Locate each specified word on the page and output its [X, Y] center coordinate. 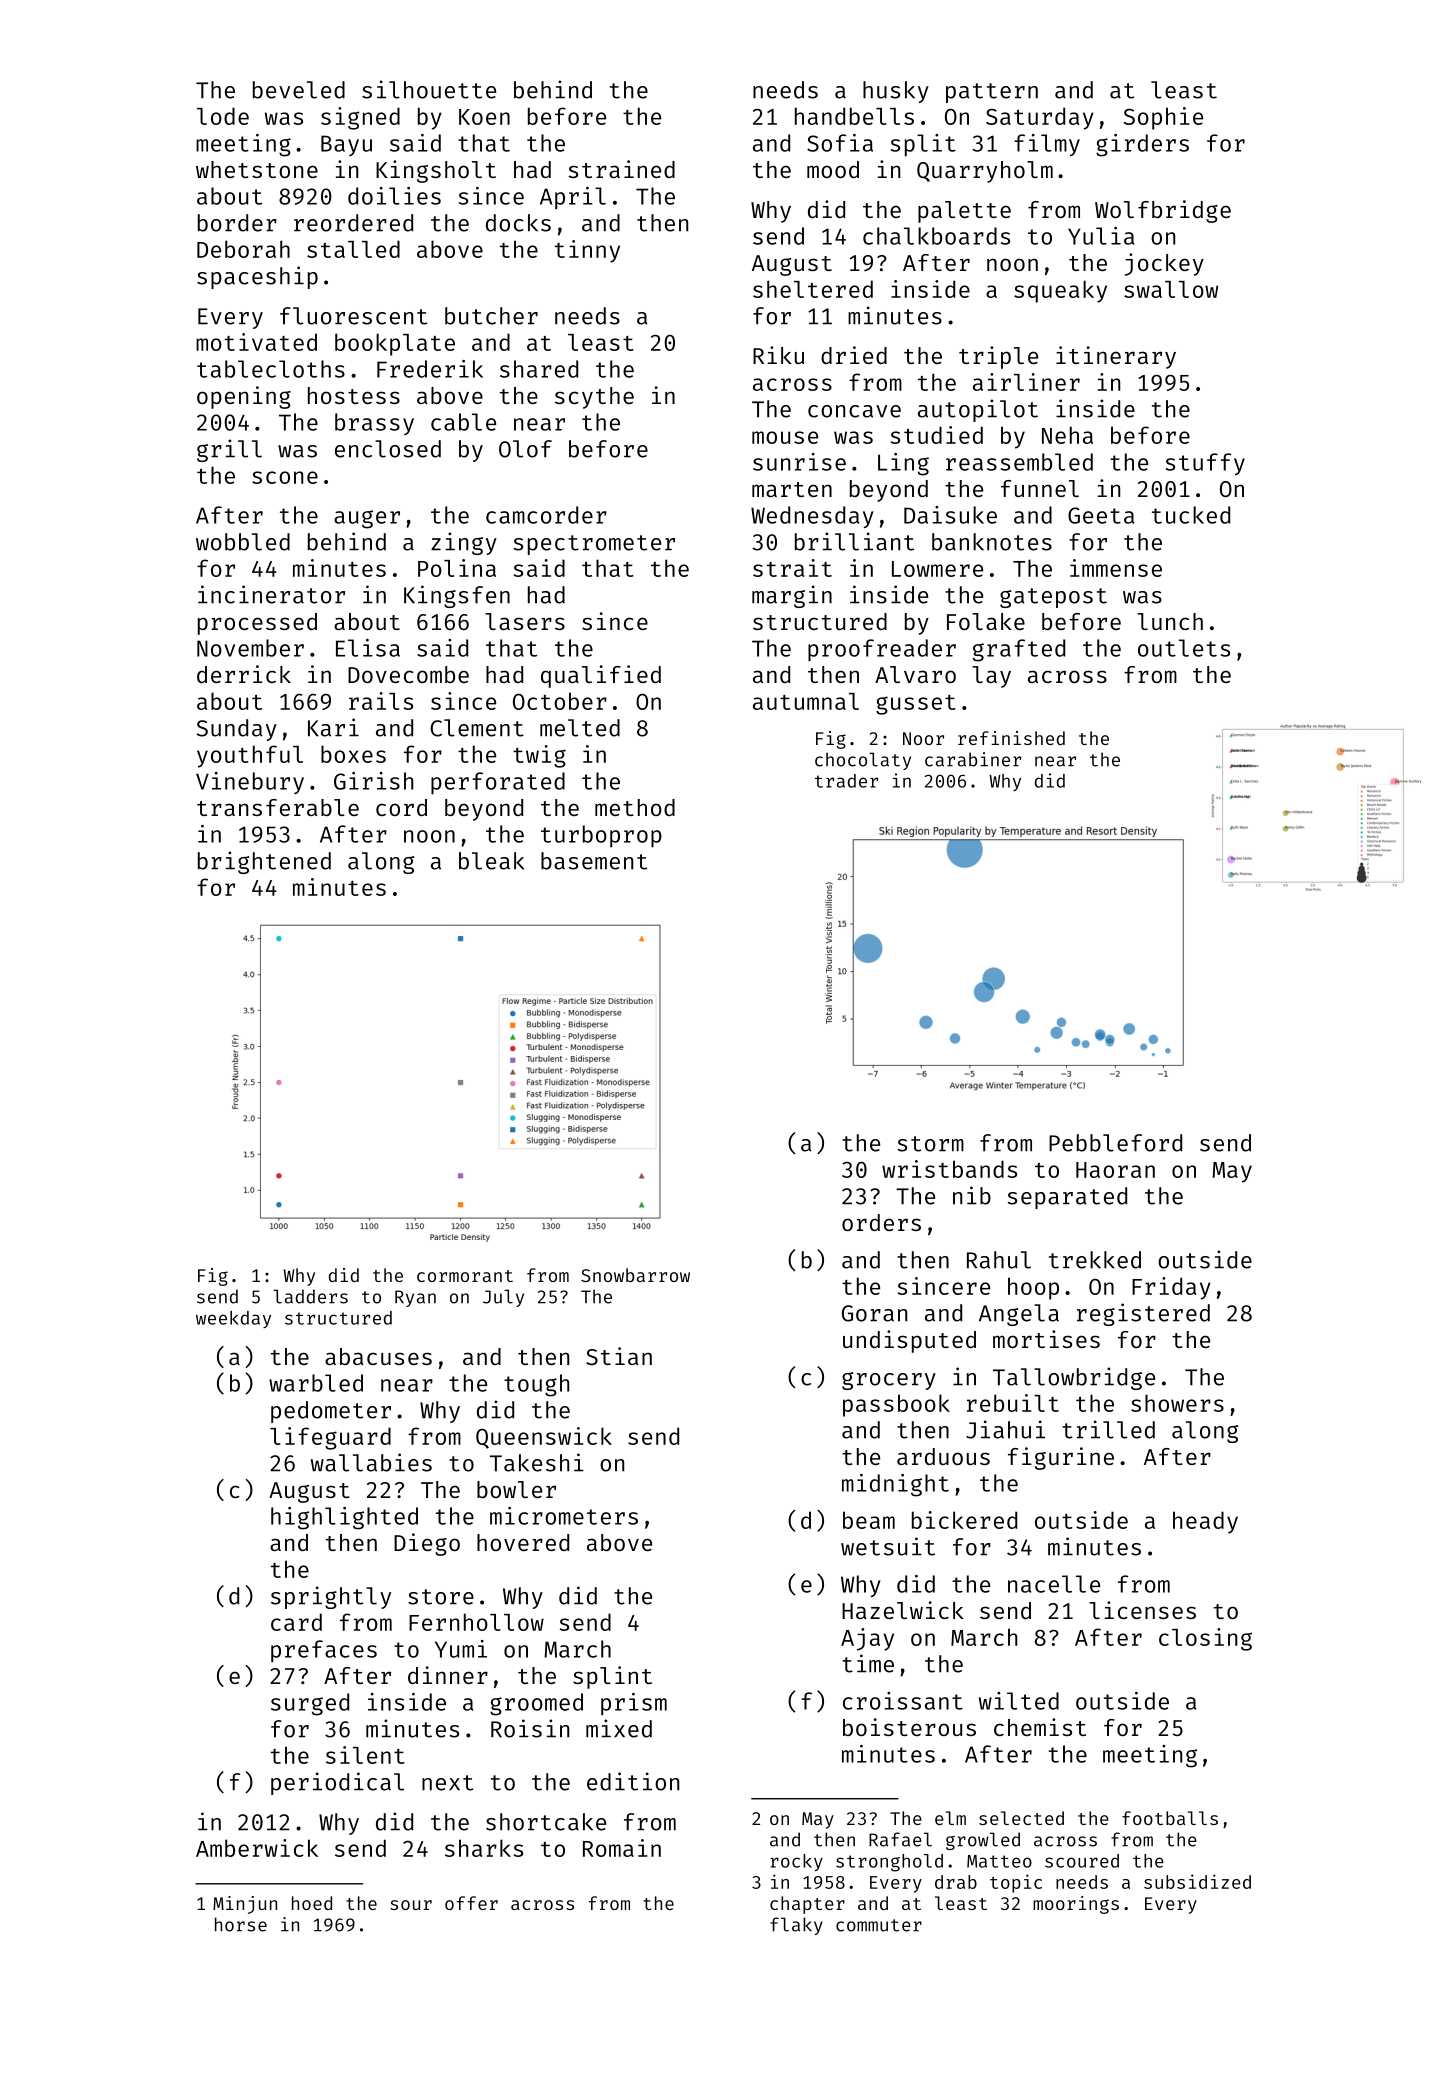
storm [931, 1144]
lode [223, 116]
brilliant [854, 541]
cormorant [465, 1276]
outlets [1184, 648]
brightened [264, 862]
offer [471, 1903]
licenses [1142, 1610]
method [635, 807]
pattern [992, 93]
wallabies [371, 1462]
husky [896, 92]
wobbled [243, 542]
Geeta [1101, 515]
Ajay [867, 1639]
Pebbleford [1115, 1143]
